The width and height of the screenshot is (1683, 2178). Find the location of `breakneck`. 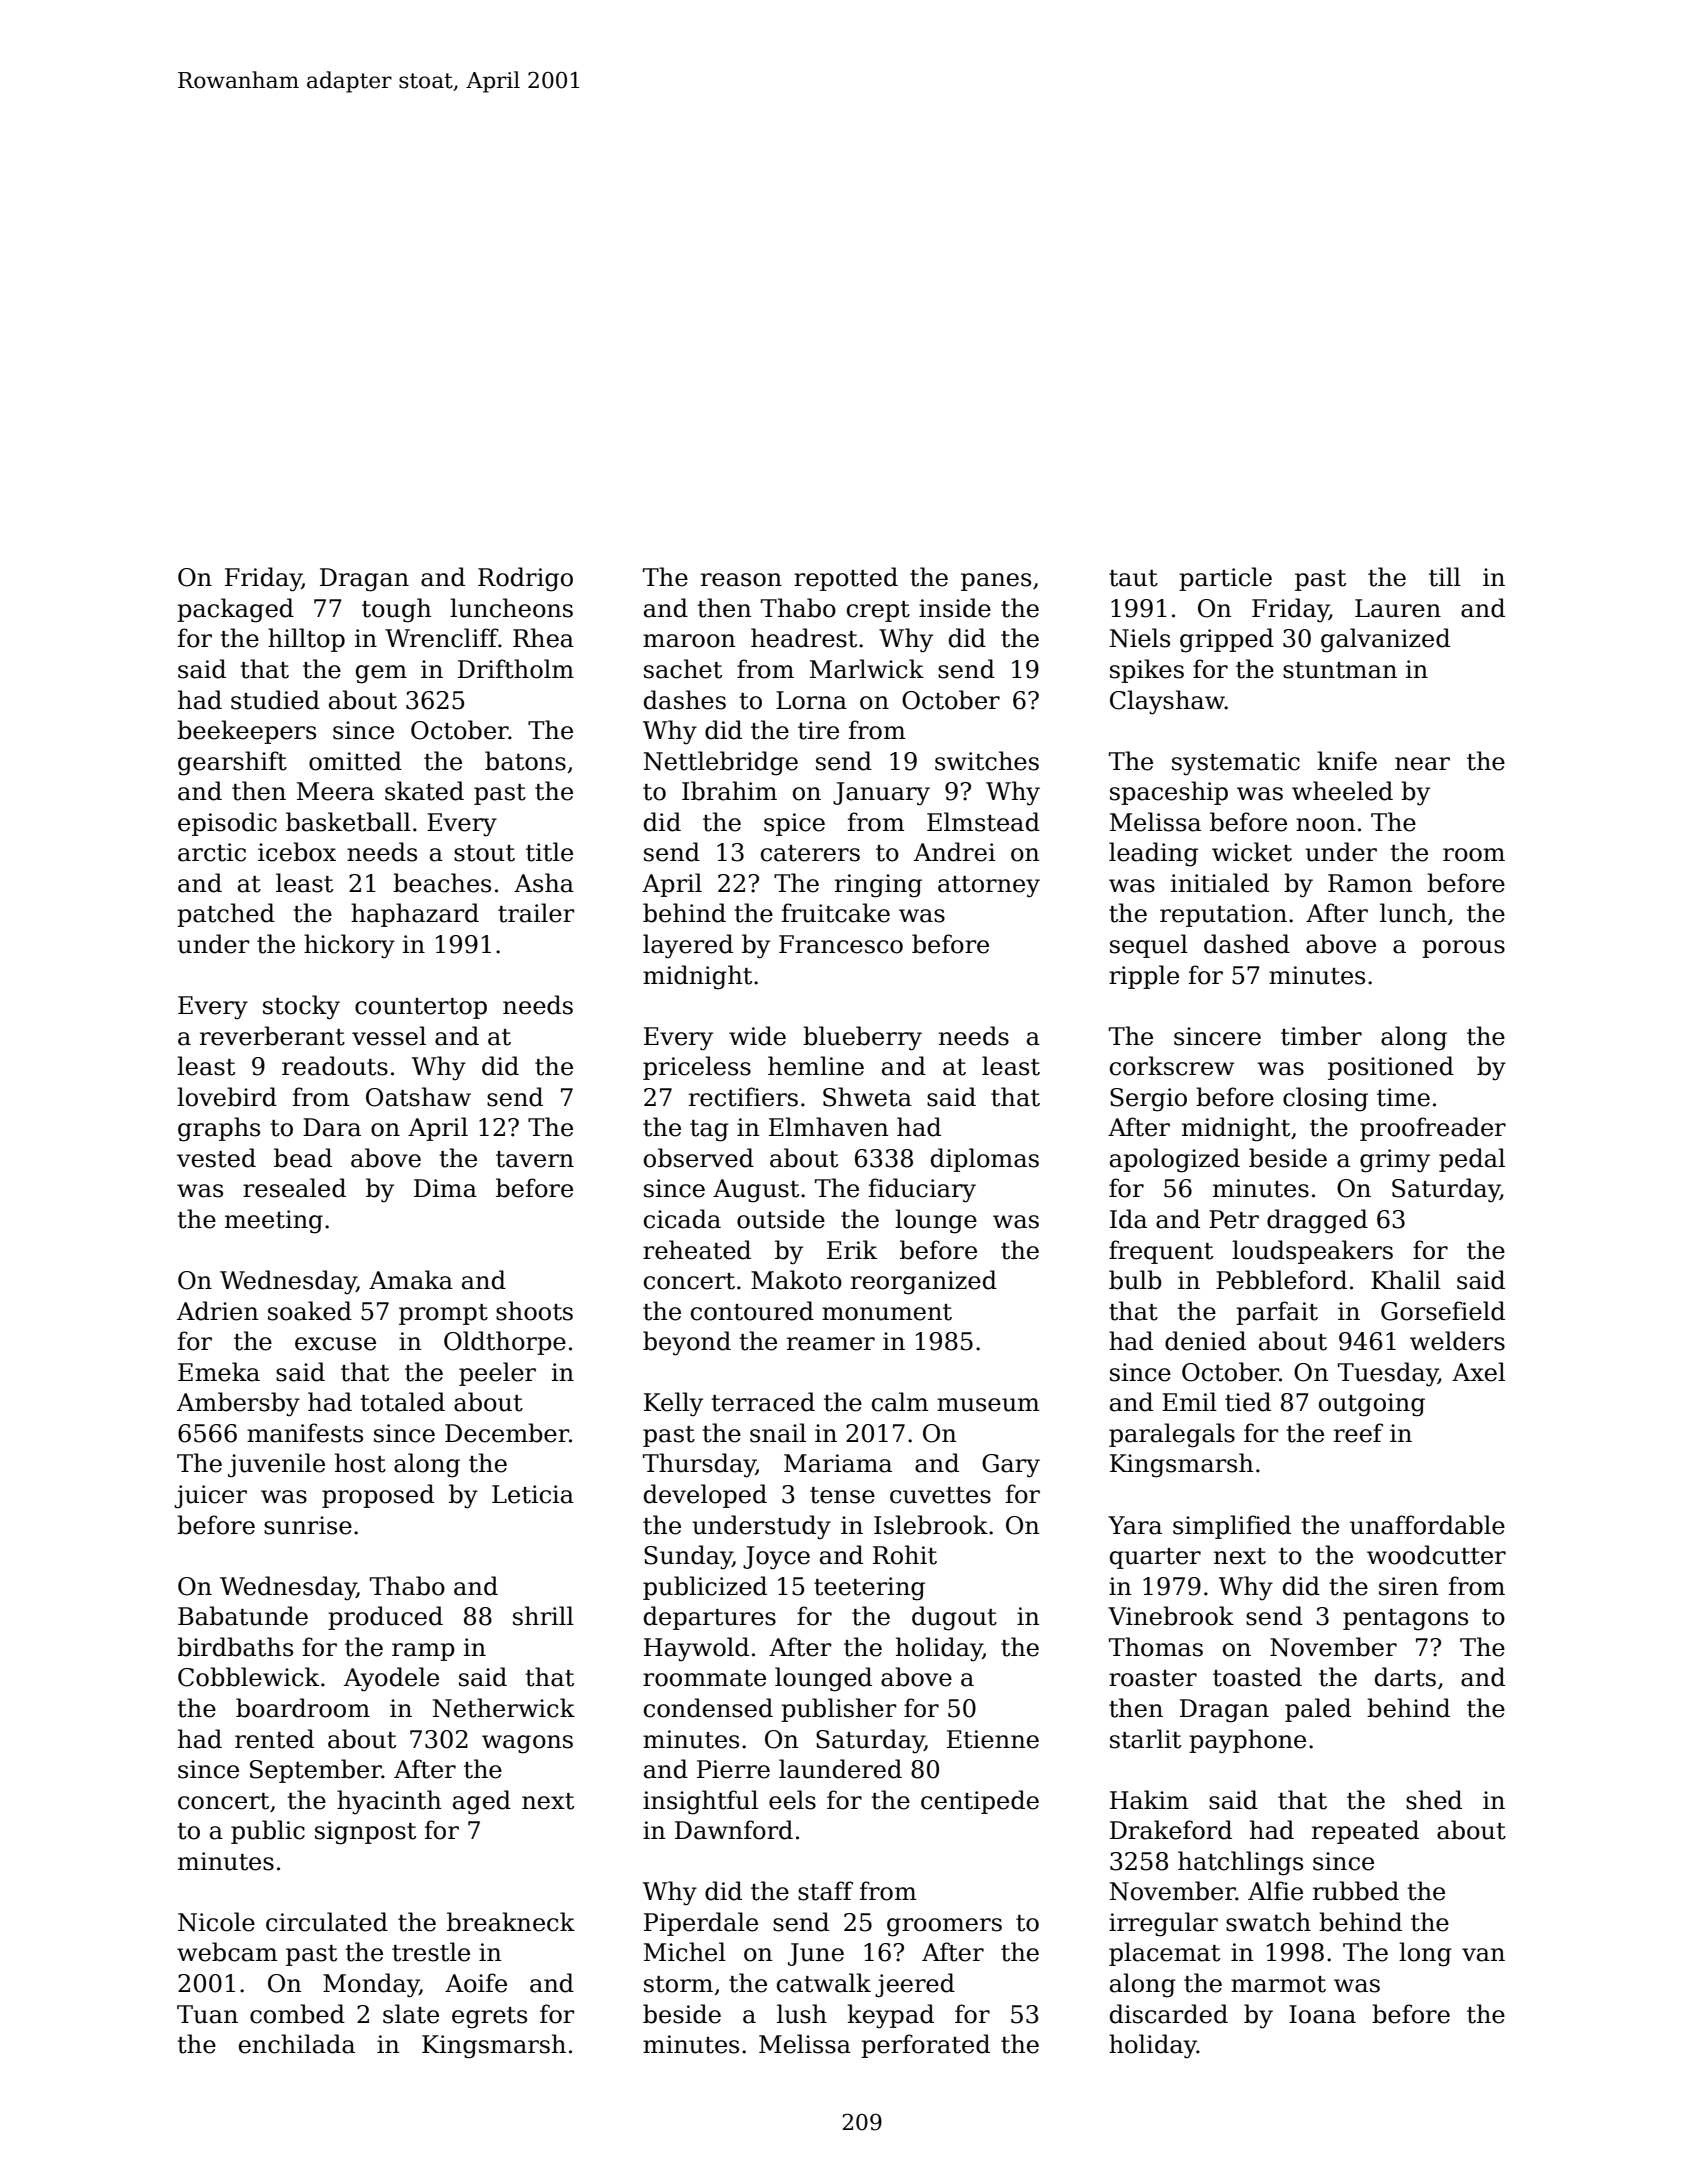

breakneck is located at coordinates (511, 1922).
